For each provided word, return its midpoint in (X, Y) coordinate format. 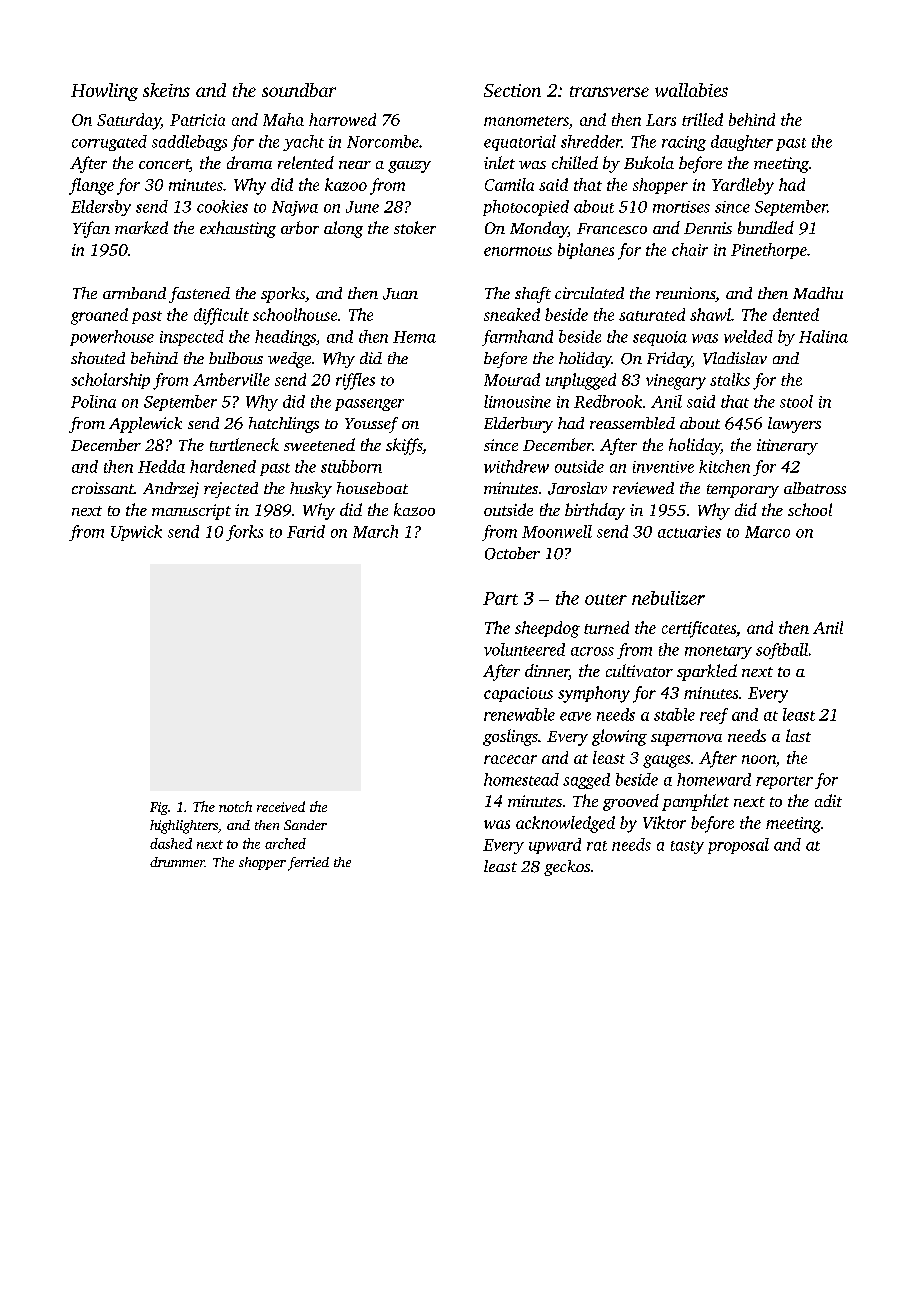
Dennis (708, 228)
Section (512, 90)
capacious (518, 694)
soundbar (299, 90)
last (798, 735)
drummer (177, 862)
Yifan (91, 229)
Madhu (818, 293)
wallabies (691, 90)
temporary (743, 491)
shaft (533, 295)
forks (244, 533)
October (512, 553)
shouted (98, 358)
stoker (415, 227)
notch (235, 806)
